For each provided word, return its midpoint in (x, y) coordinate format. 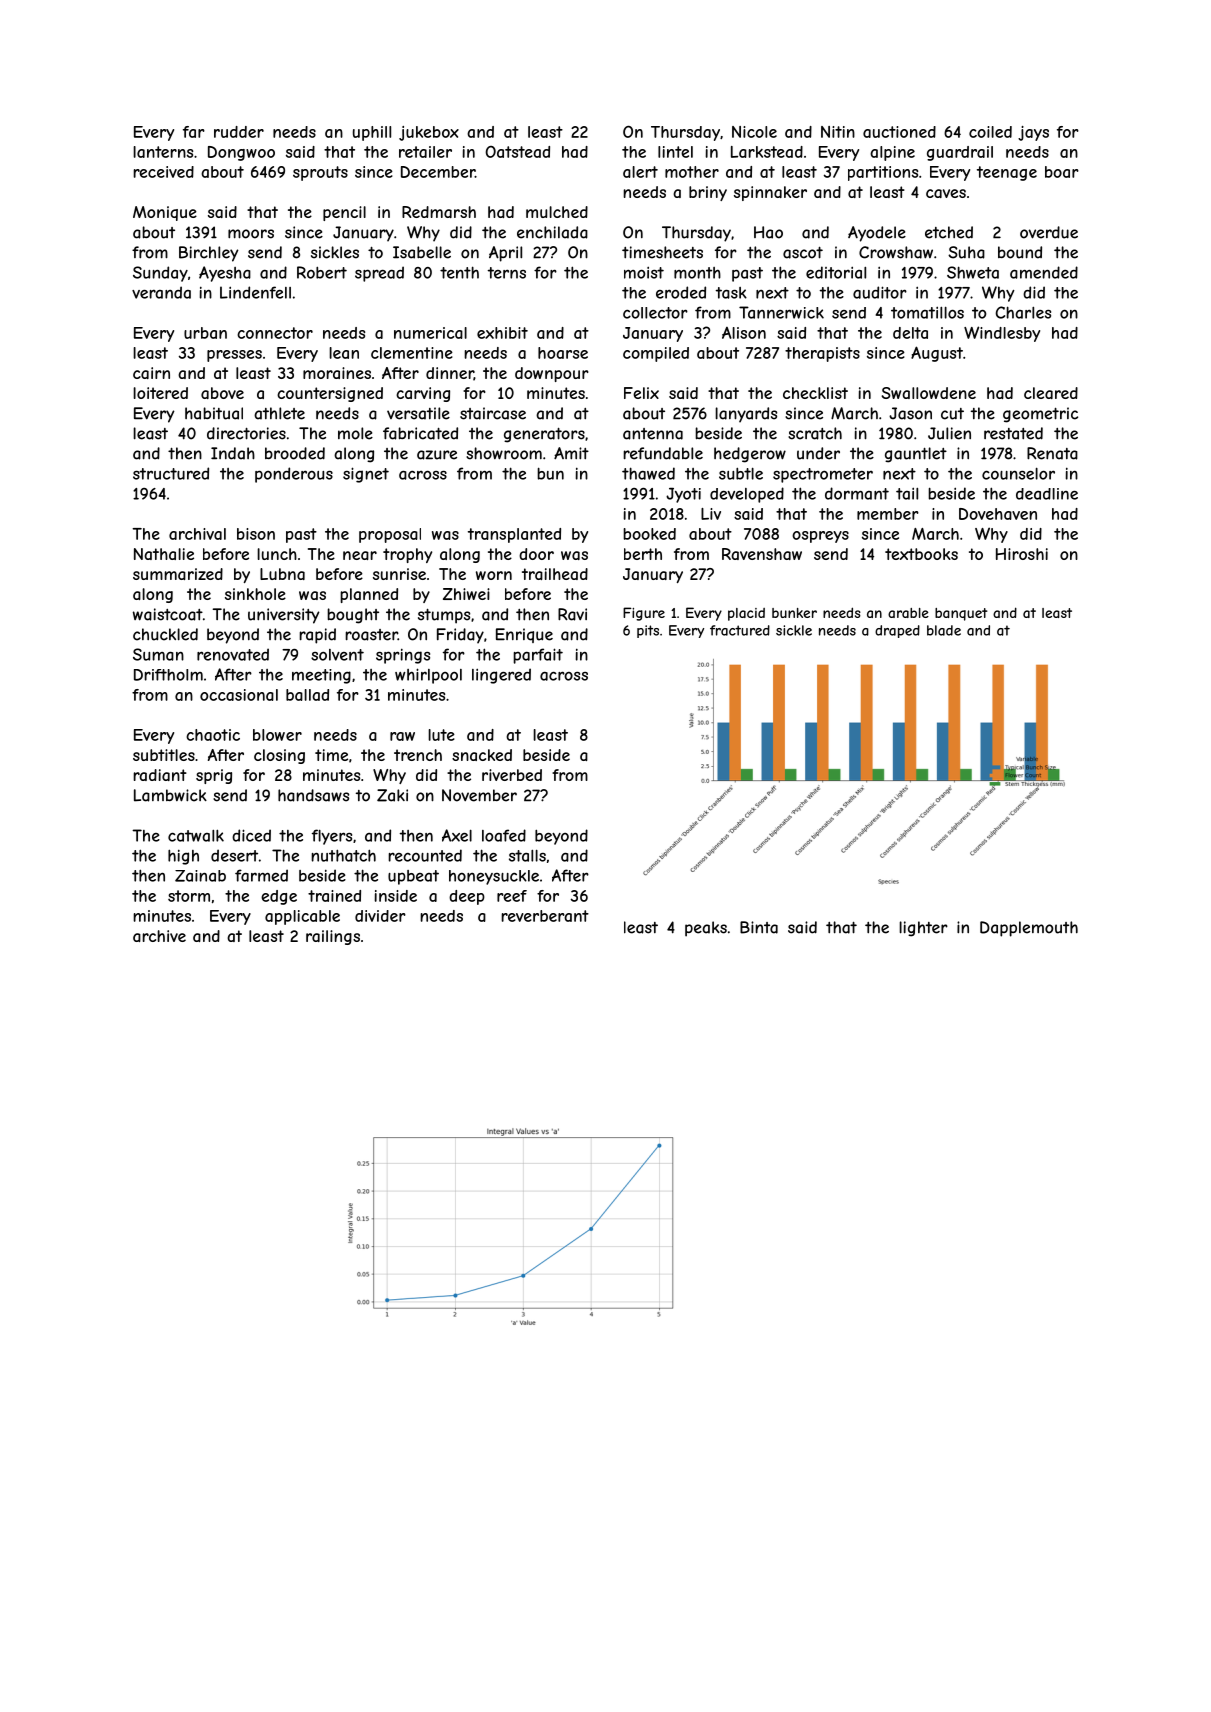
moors (251, 234)
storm (189, 896)
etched (949, 232)
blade (944, 630)
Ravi (572, 614)
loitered (160, 393)
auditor (880, 292)
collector (655, 313)
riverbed (512, 775)
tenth (459, 272)
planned (369, 595)
